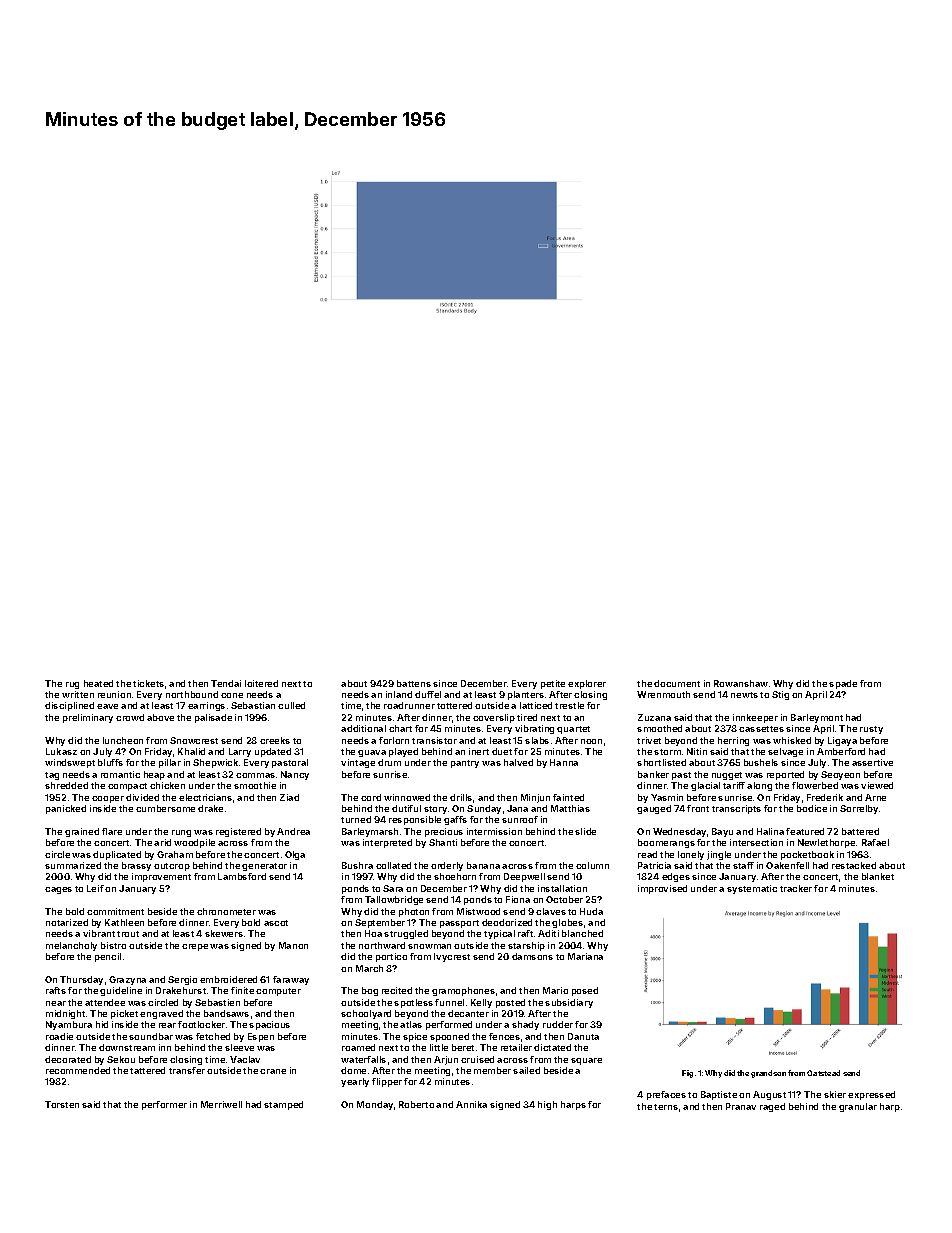  Describe the element at coordinates (843, 684) in the screenshot. I see `spade` at that location.
